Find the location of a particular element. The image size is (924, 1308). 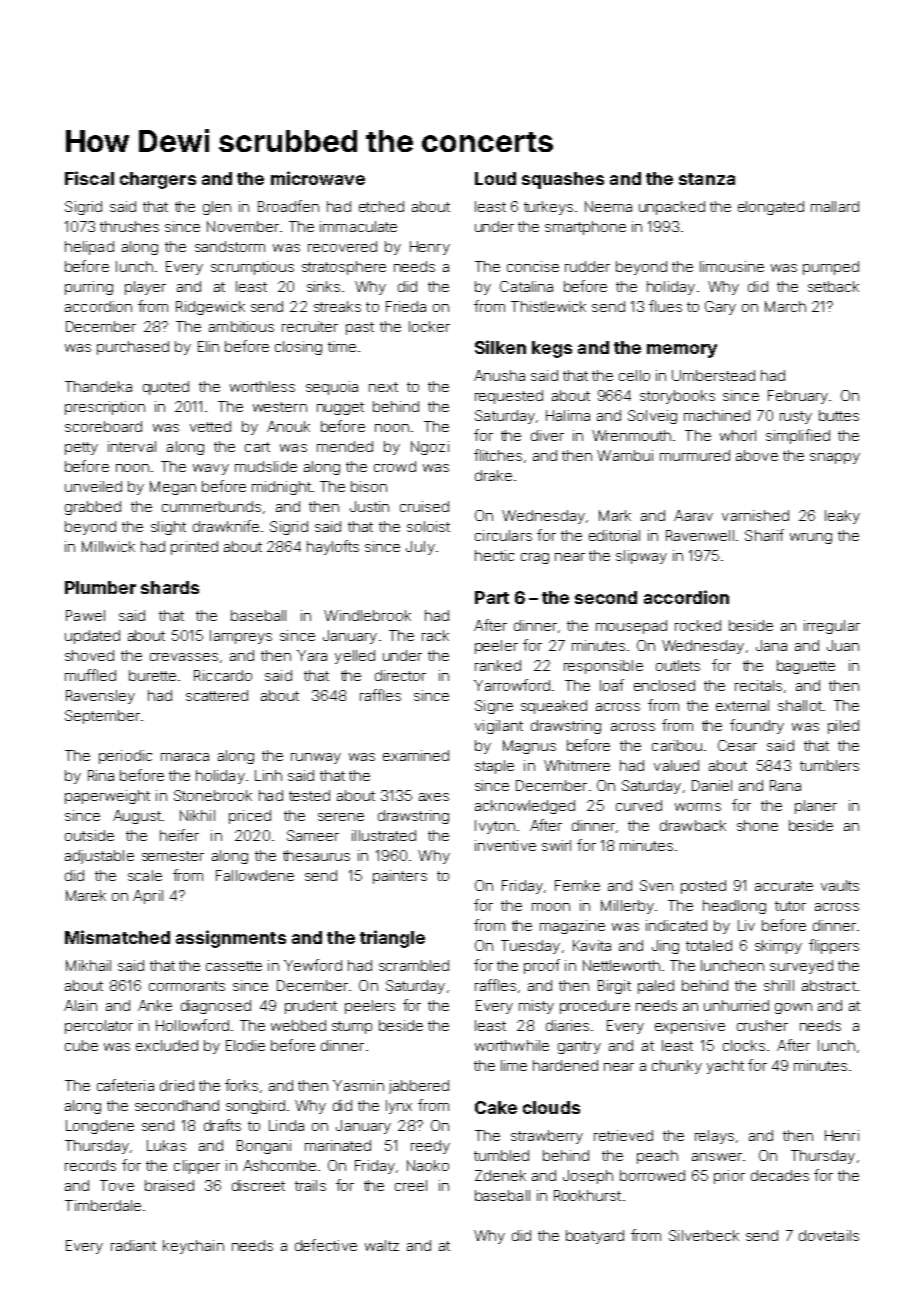

limousine is located at coordinates (732, 266).
